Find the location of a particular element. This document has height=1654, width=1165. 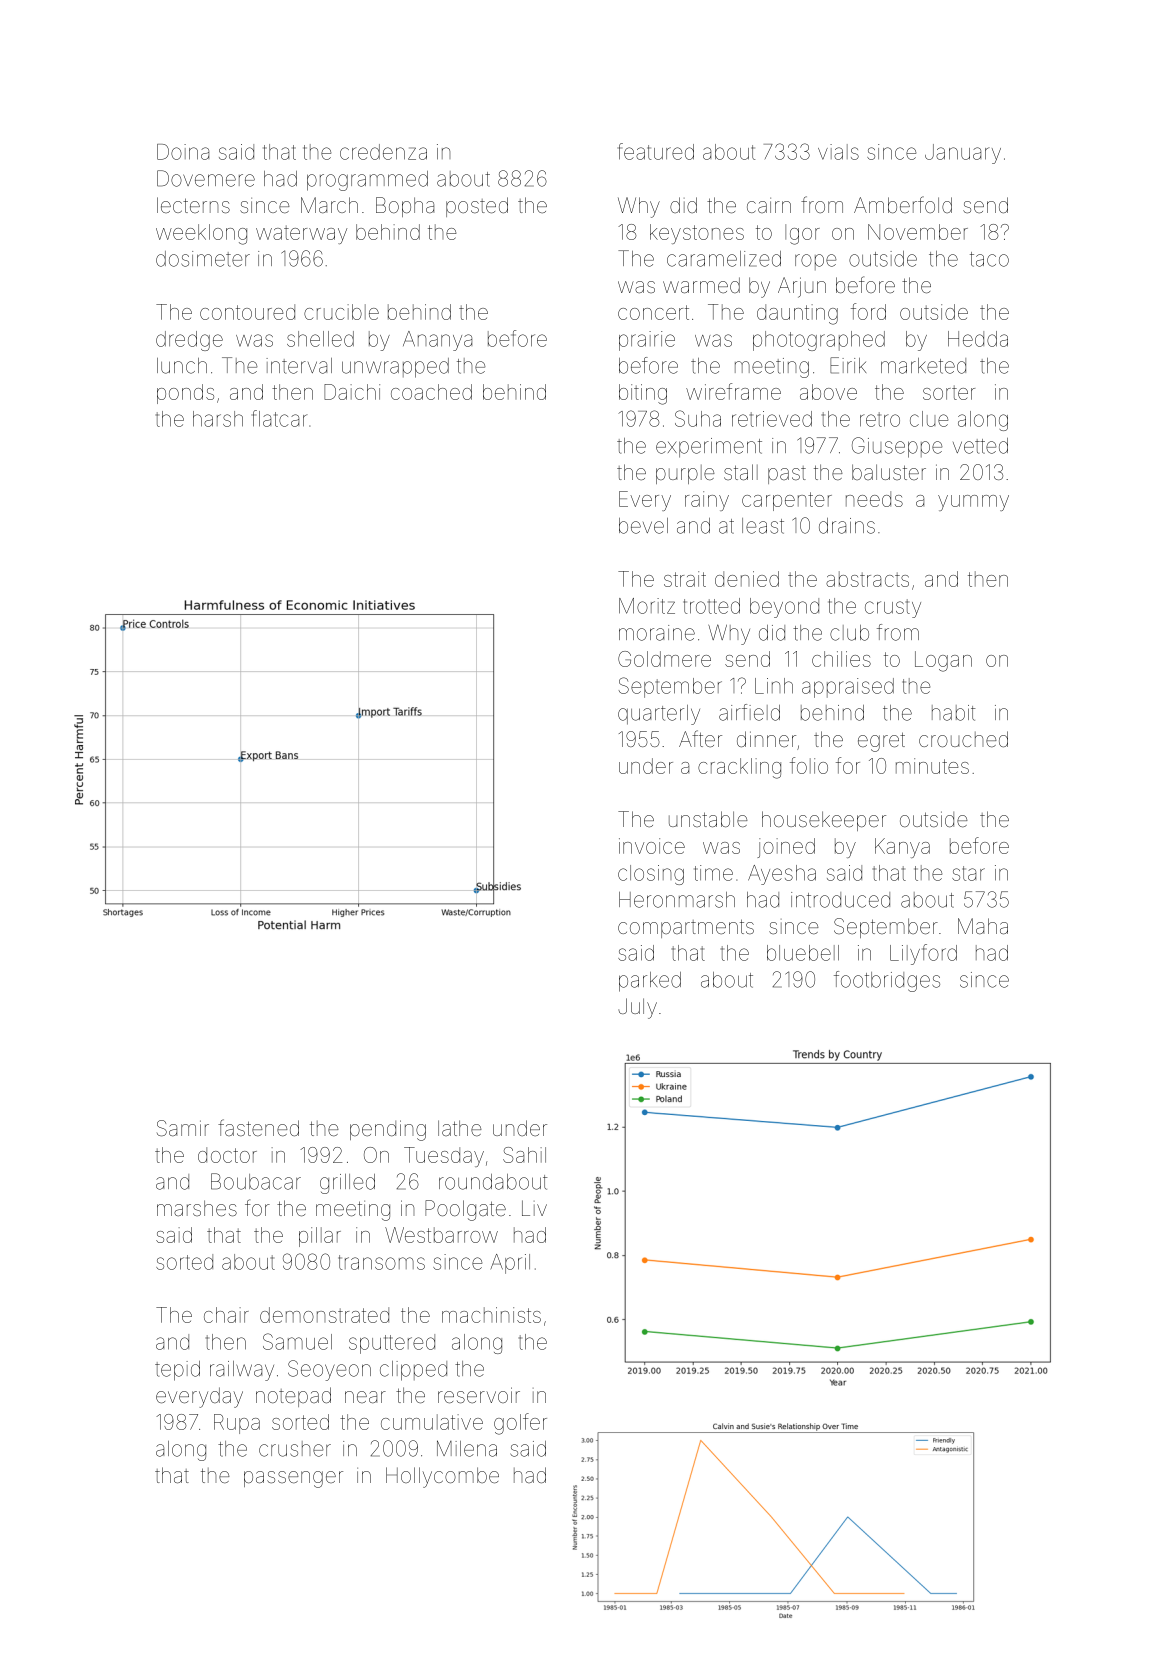

footbridges is located at coordinates (887, 981).
